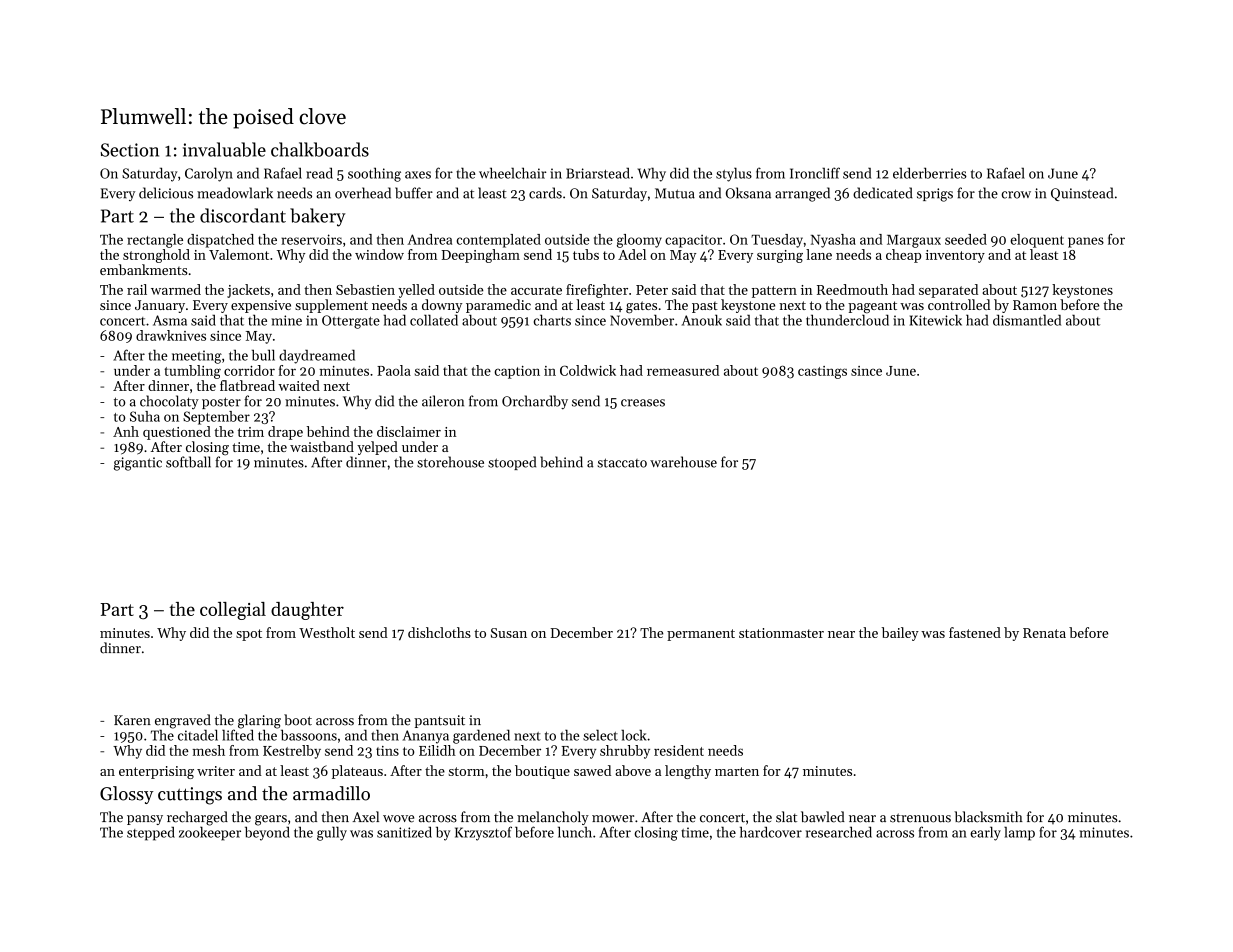 This image has width=1233, height=952. What do you see at coordinates (975, 632) in the image?
I see `fastened` at bounding box center [975, 632].
